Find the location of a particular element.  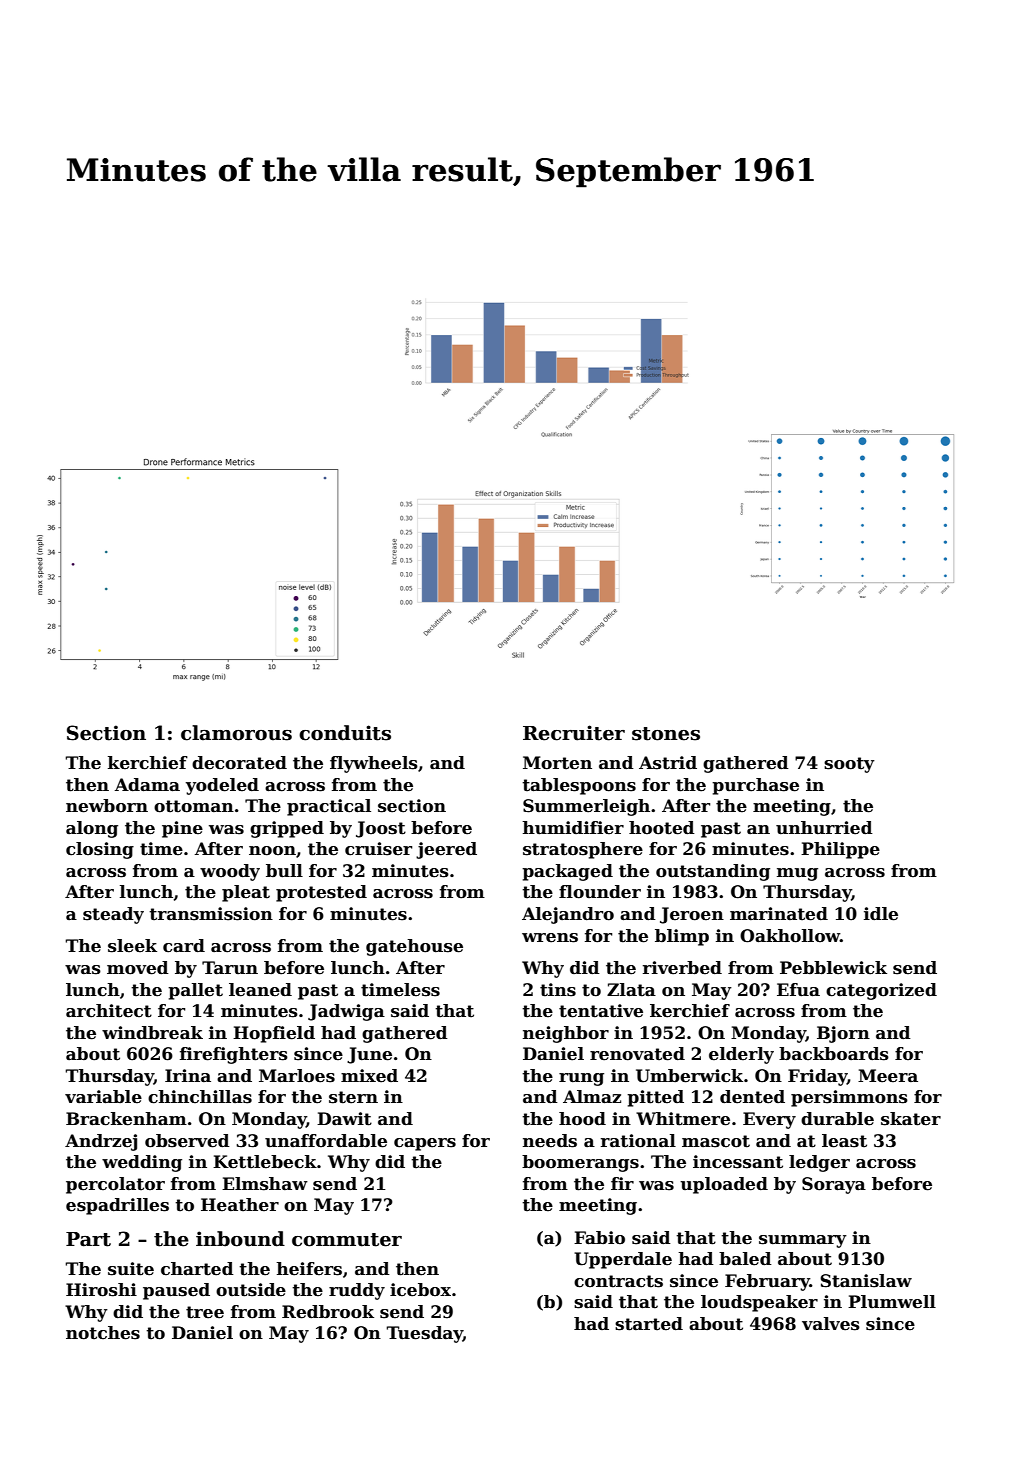

elderly is located at coordinates (741, 1055).
